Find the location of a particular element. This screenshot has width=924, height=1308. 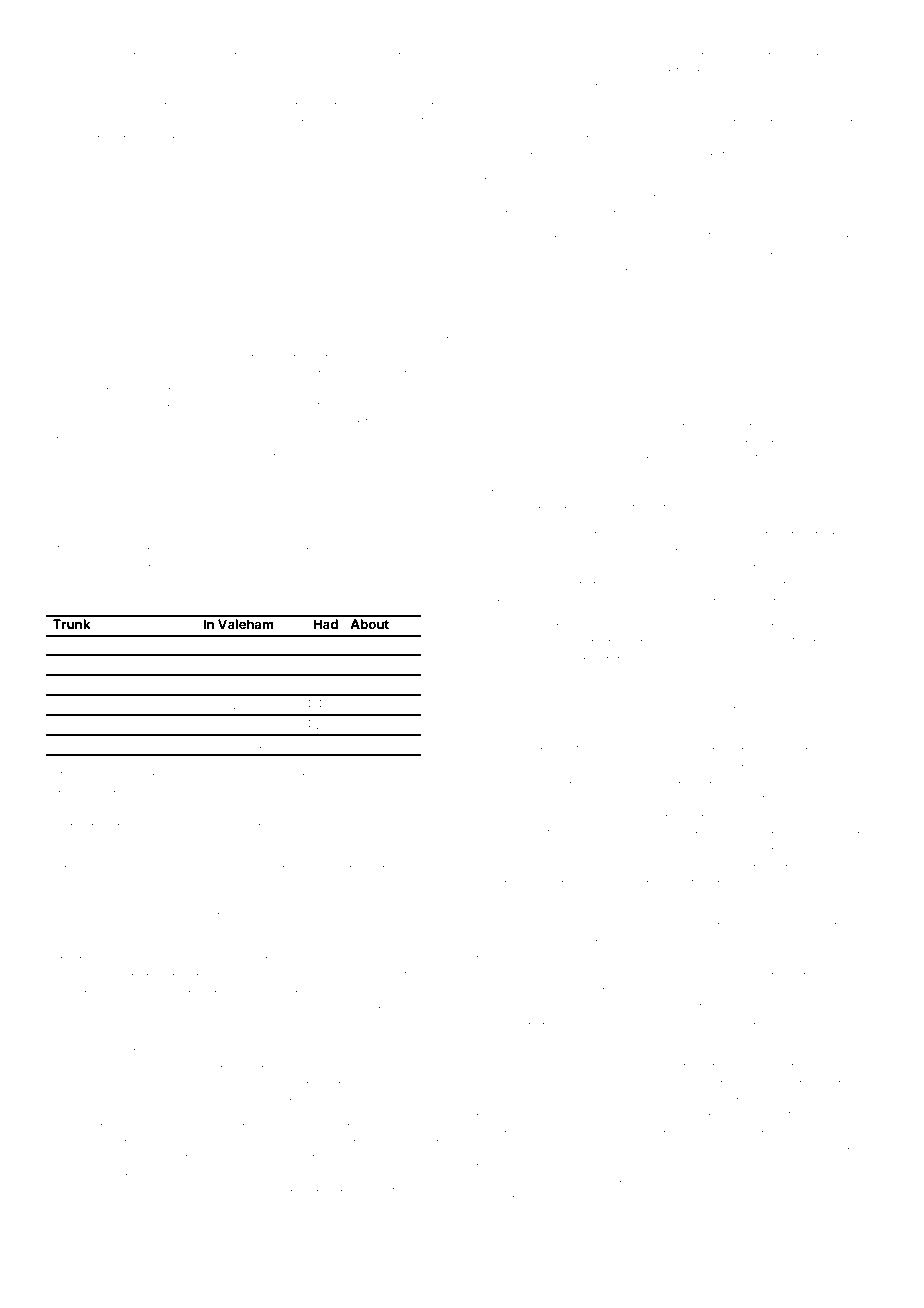

inserted is located at coordinates (163, 1171).
